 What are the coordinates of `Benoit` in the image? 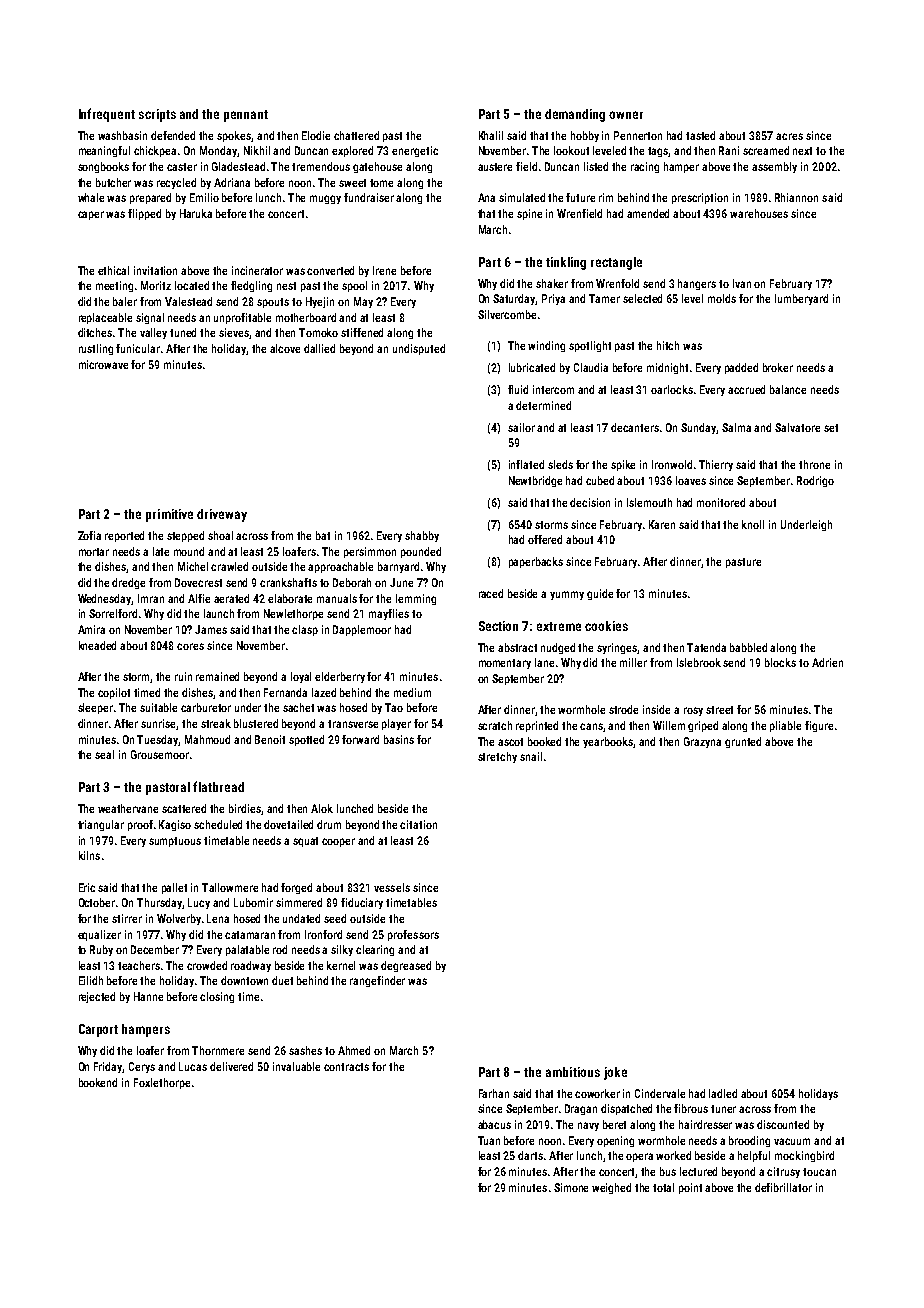 It's located at (270, 739).
